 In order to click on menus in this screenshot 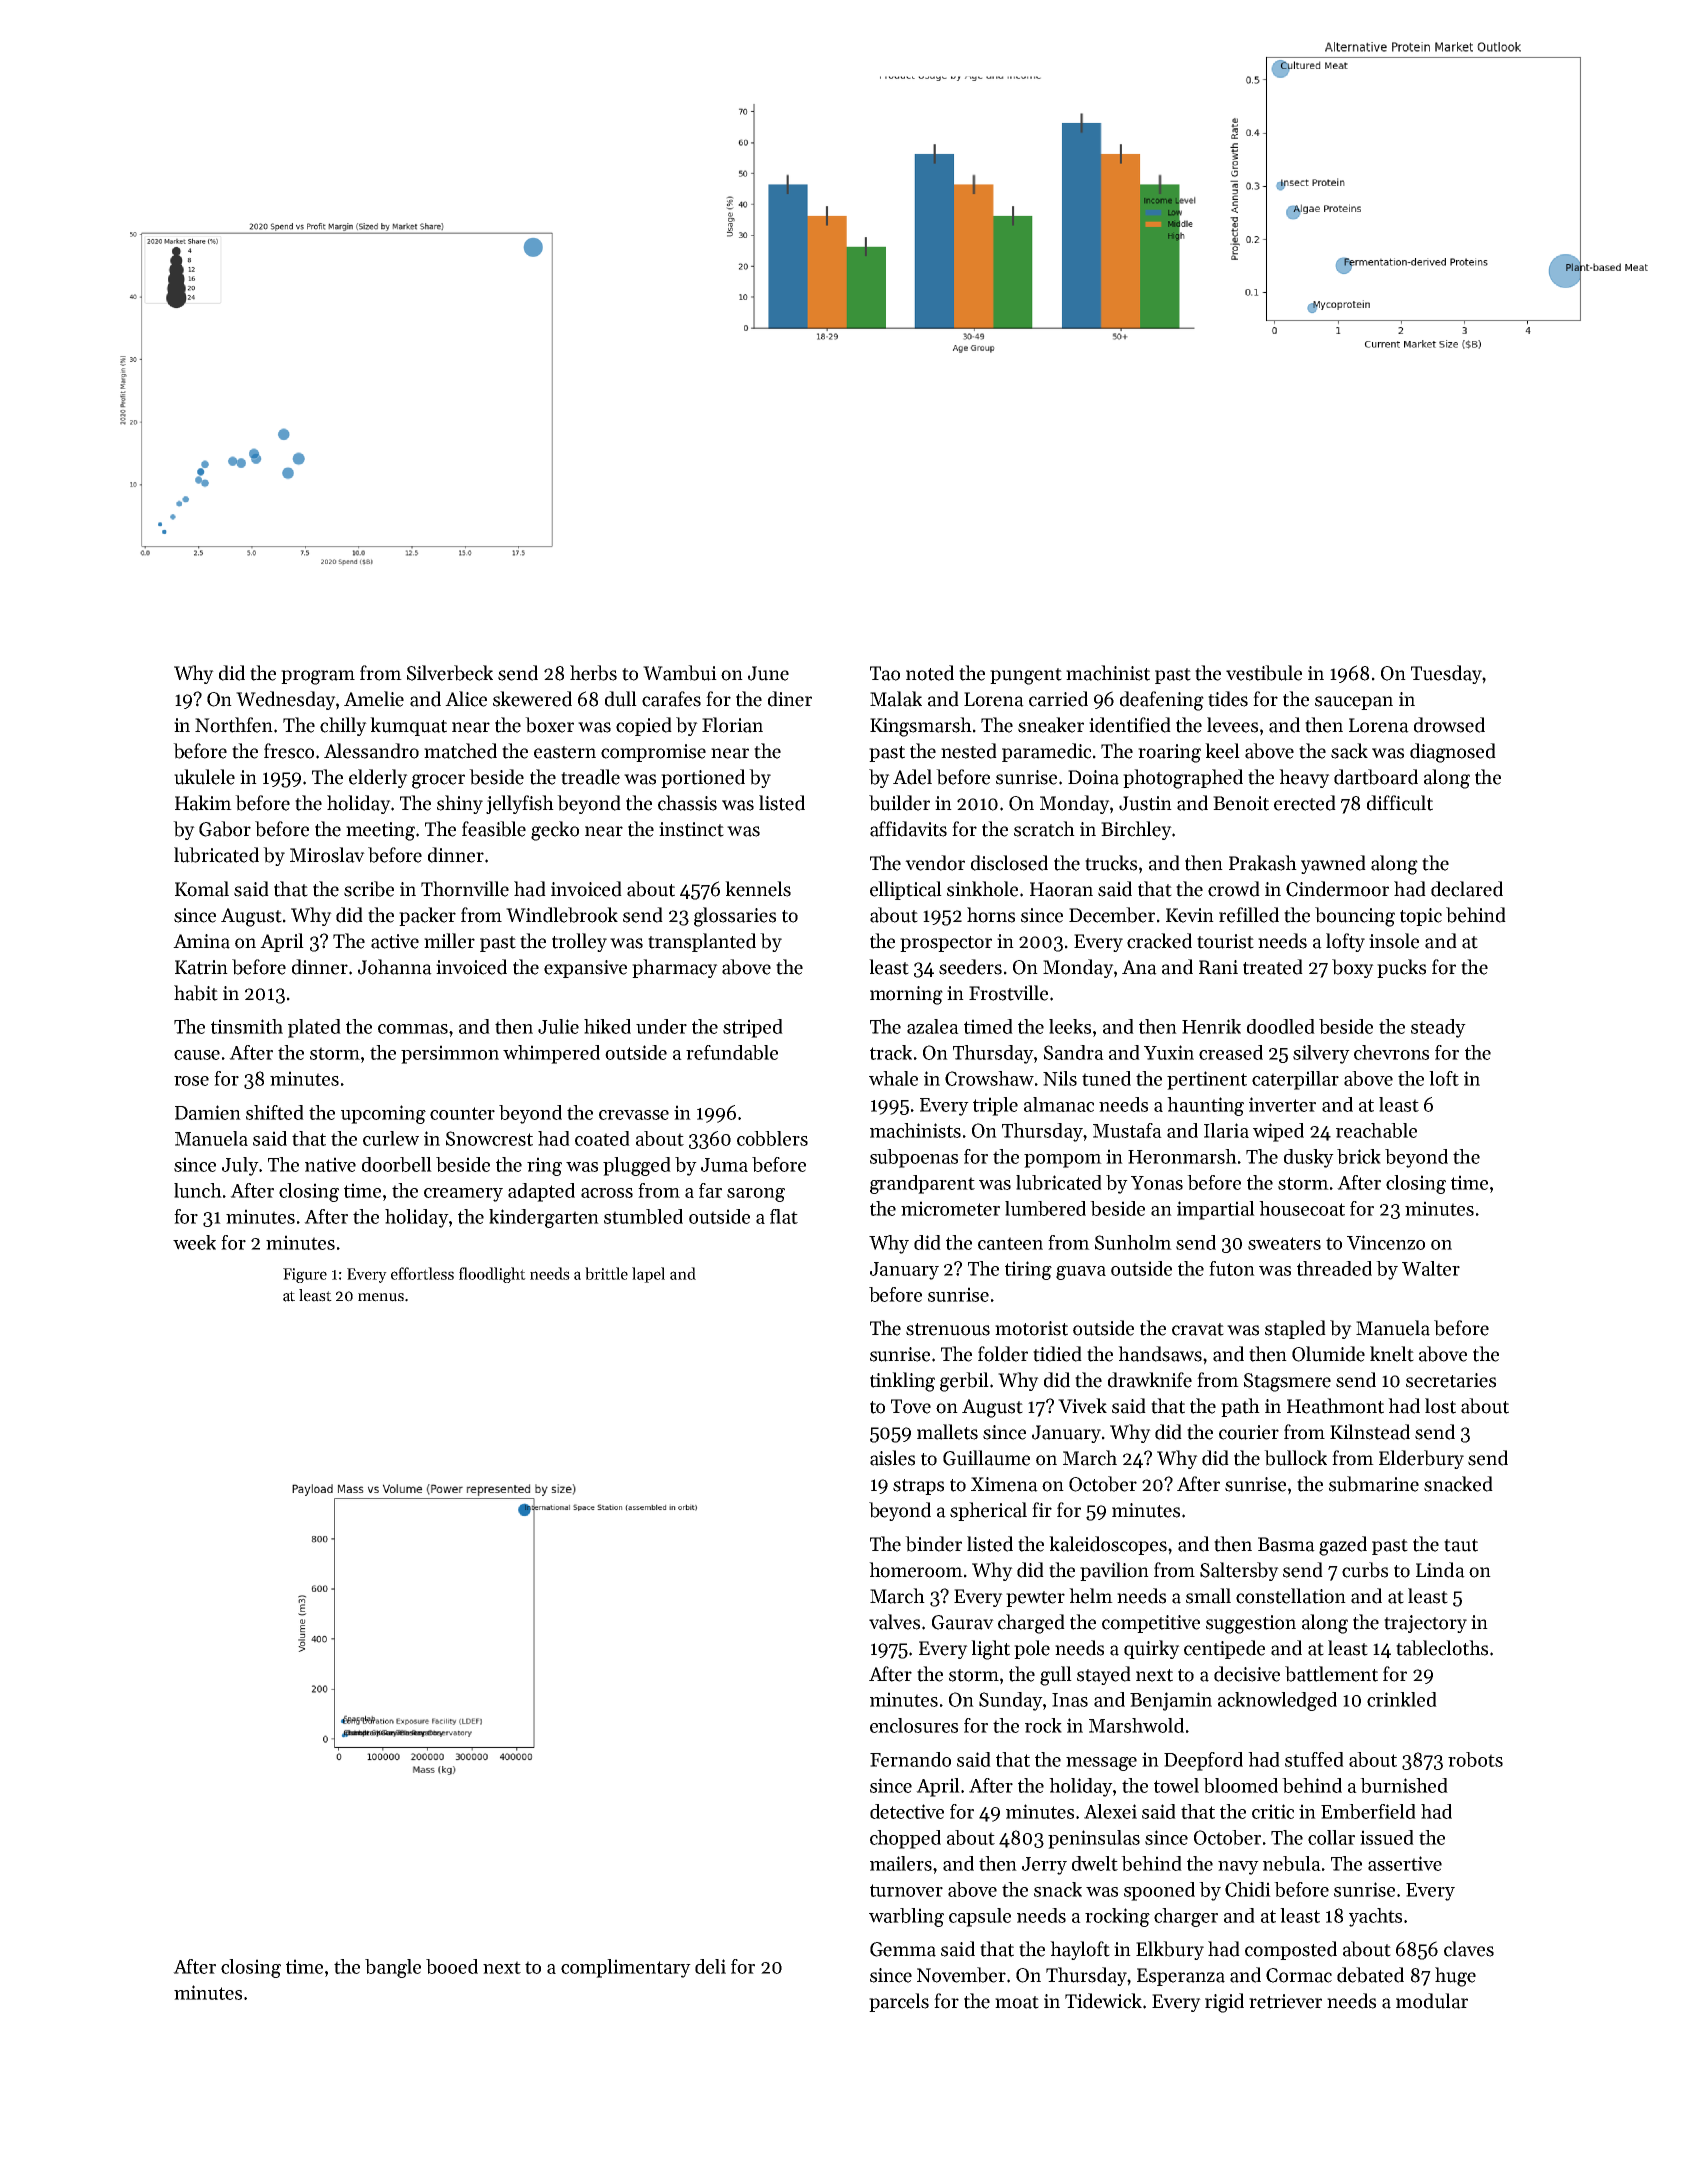, I will do `click(381, 1297)`.
